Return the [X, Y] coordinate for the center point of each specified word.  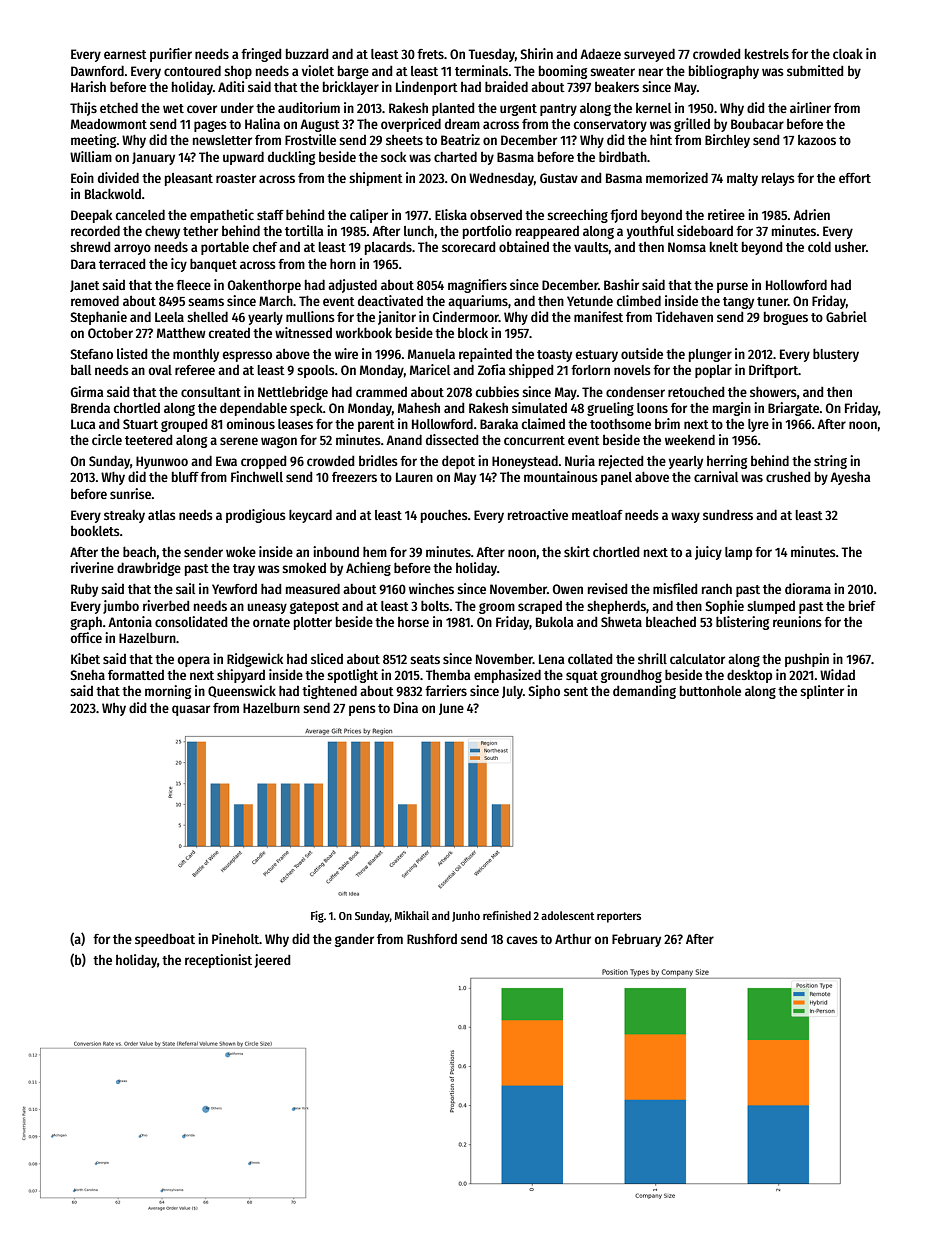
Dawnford [97, 70]
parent [376, 426]
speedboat [165, 940]
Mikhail [412, 915]
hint [661, 139]
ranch [717, 589]
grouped [184, 425]
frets [430, 54]
